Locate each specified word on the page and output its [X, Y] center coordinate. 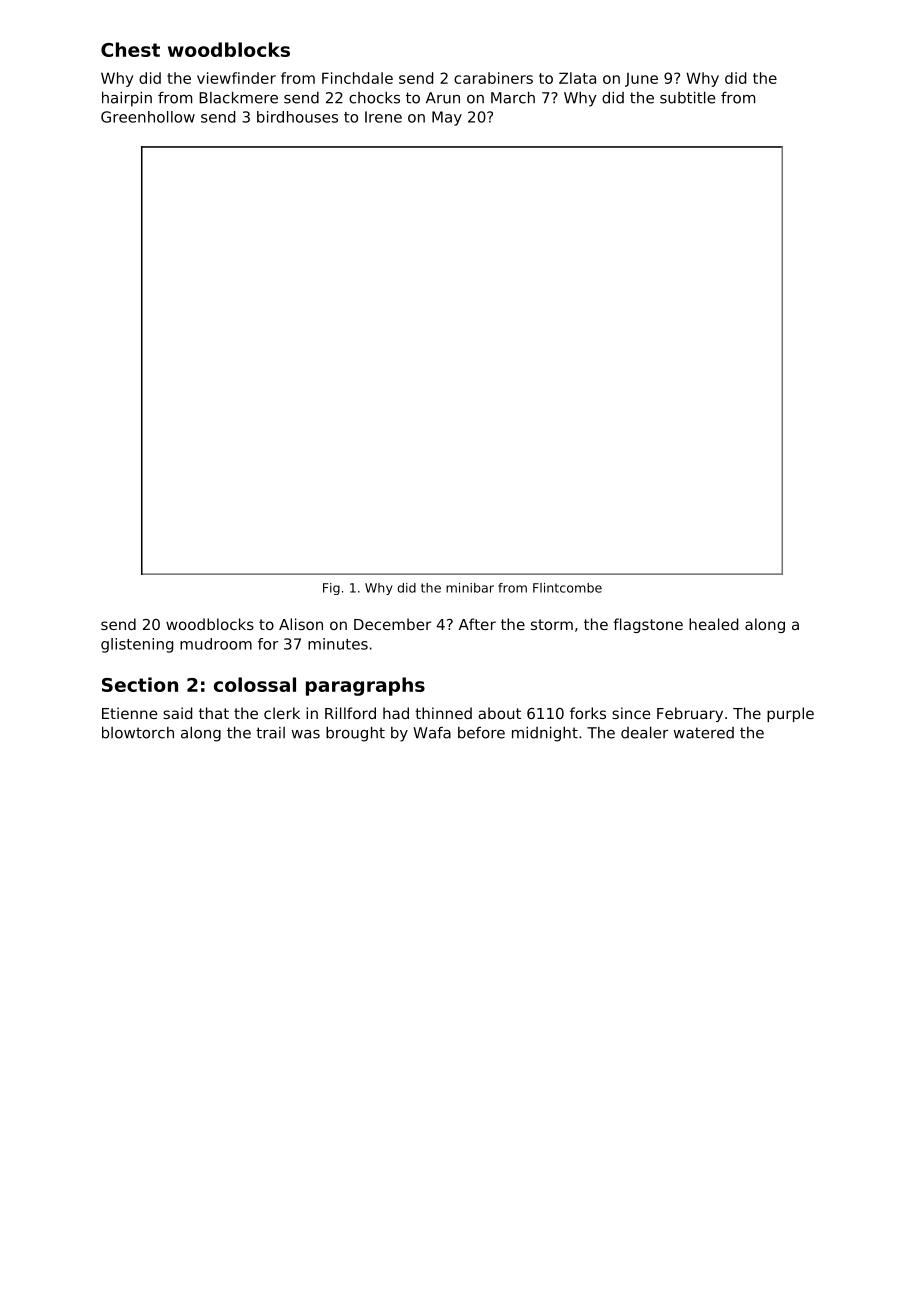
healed [713, 624]
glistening [137, 645]
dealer [644, 732]
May [447, 118]
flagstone [648, 625]
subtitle [687, 97]
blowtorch [138, 732]
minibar [470, 588]
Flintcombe [567, 588]
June [641, 80]
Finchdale [357, 78]
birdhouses [297, 117]
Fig [331, 589]
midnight [545, 734]
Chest [130, 49]
